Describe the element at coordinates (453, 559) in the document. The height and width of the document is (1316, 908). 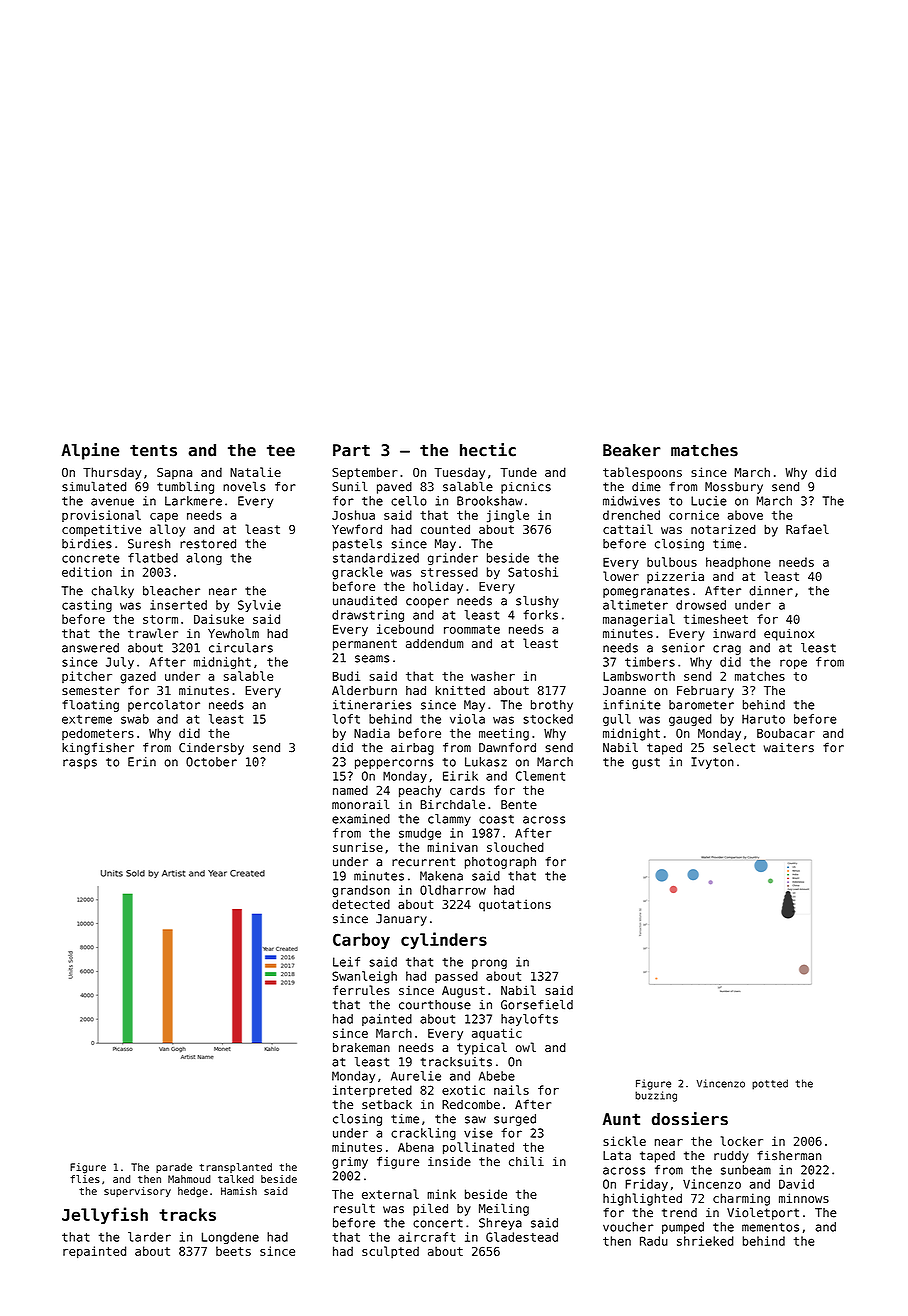
I see `grinder` at that location.
